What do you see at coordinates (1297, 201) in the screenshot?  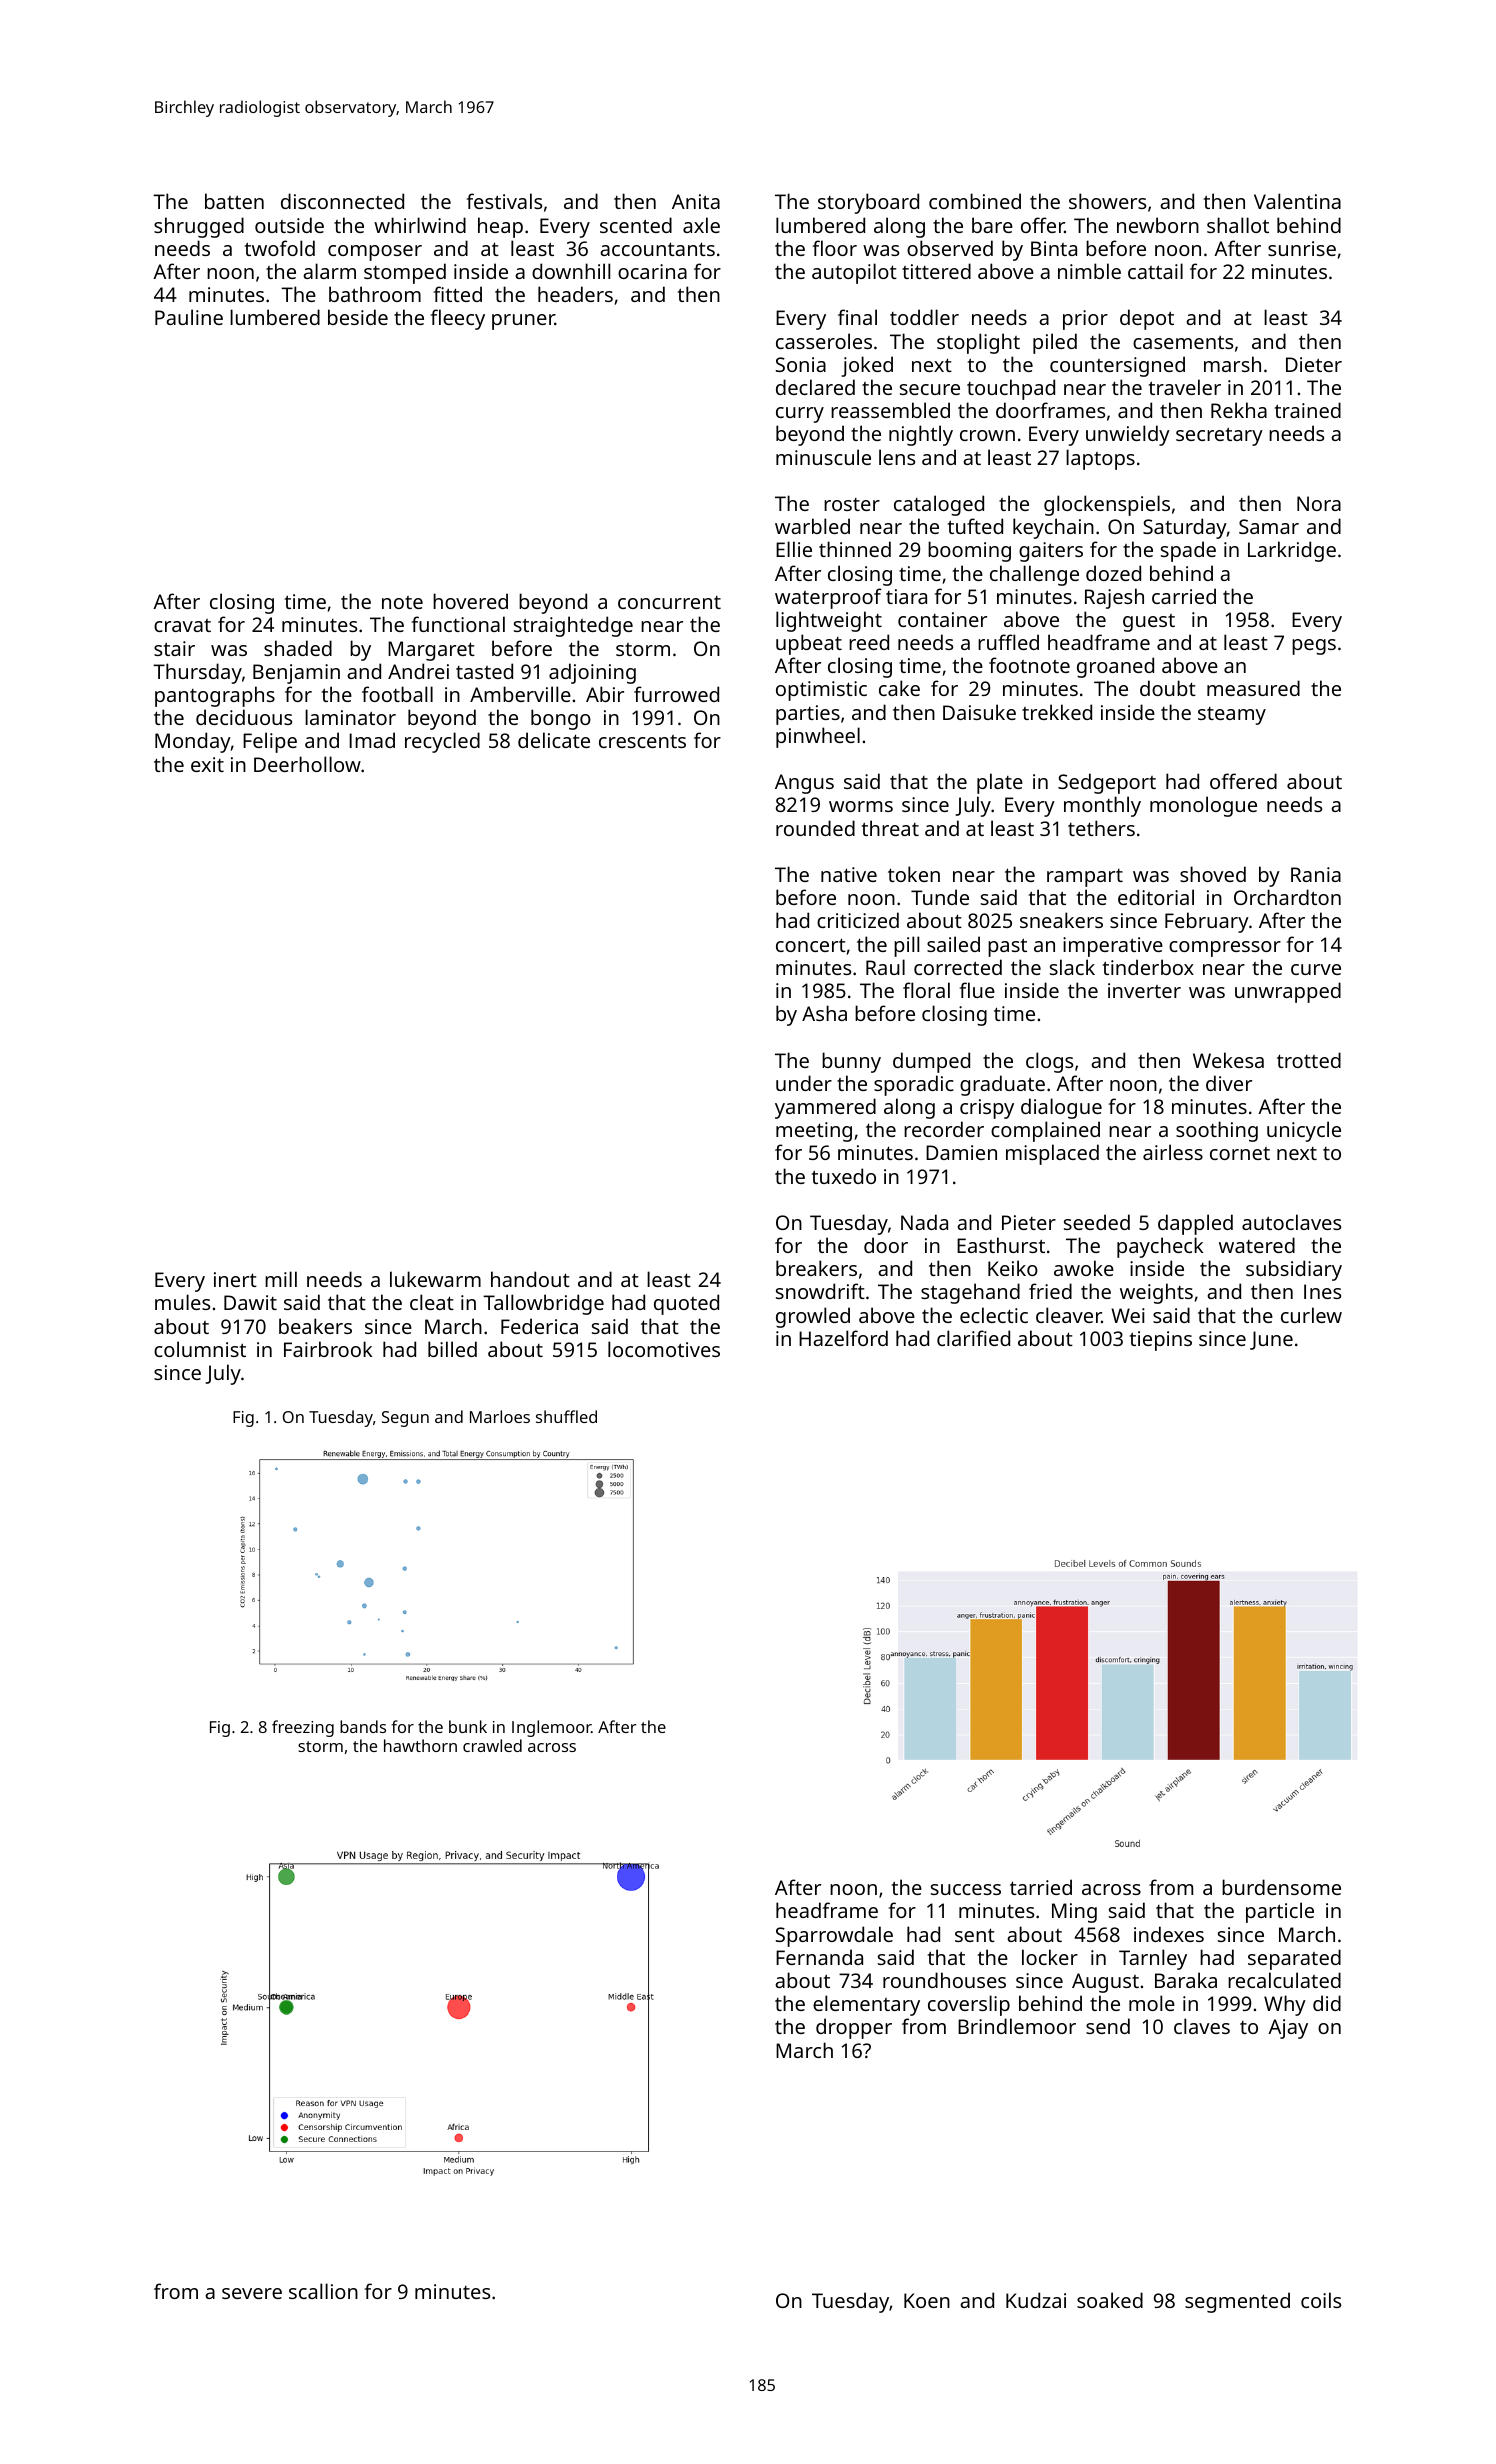 I see `Valentina` at bounding box center [1297, 201].
